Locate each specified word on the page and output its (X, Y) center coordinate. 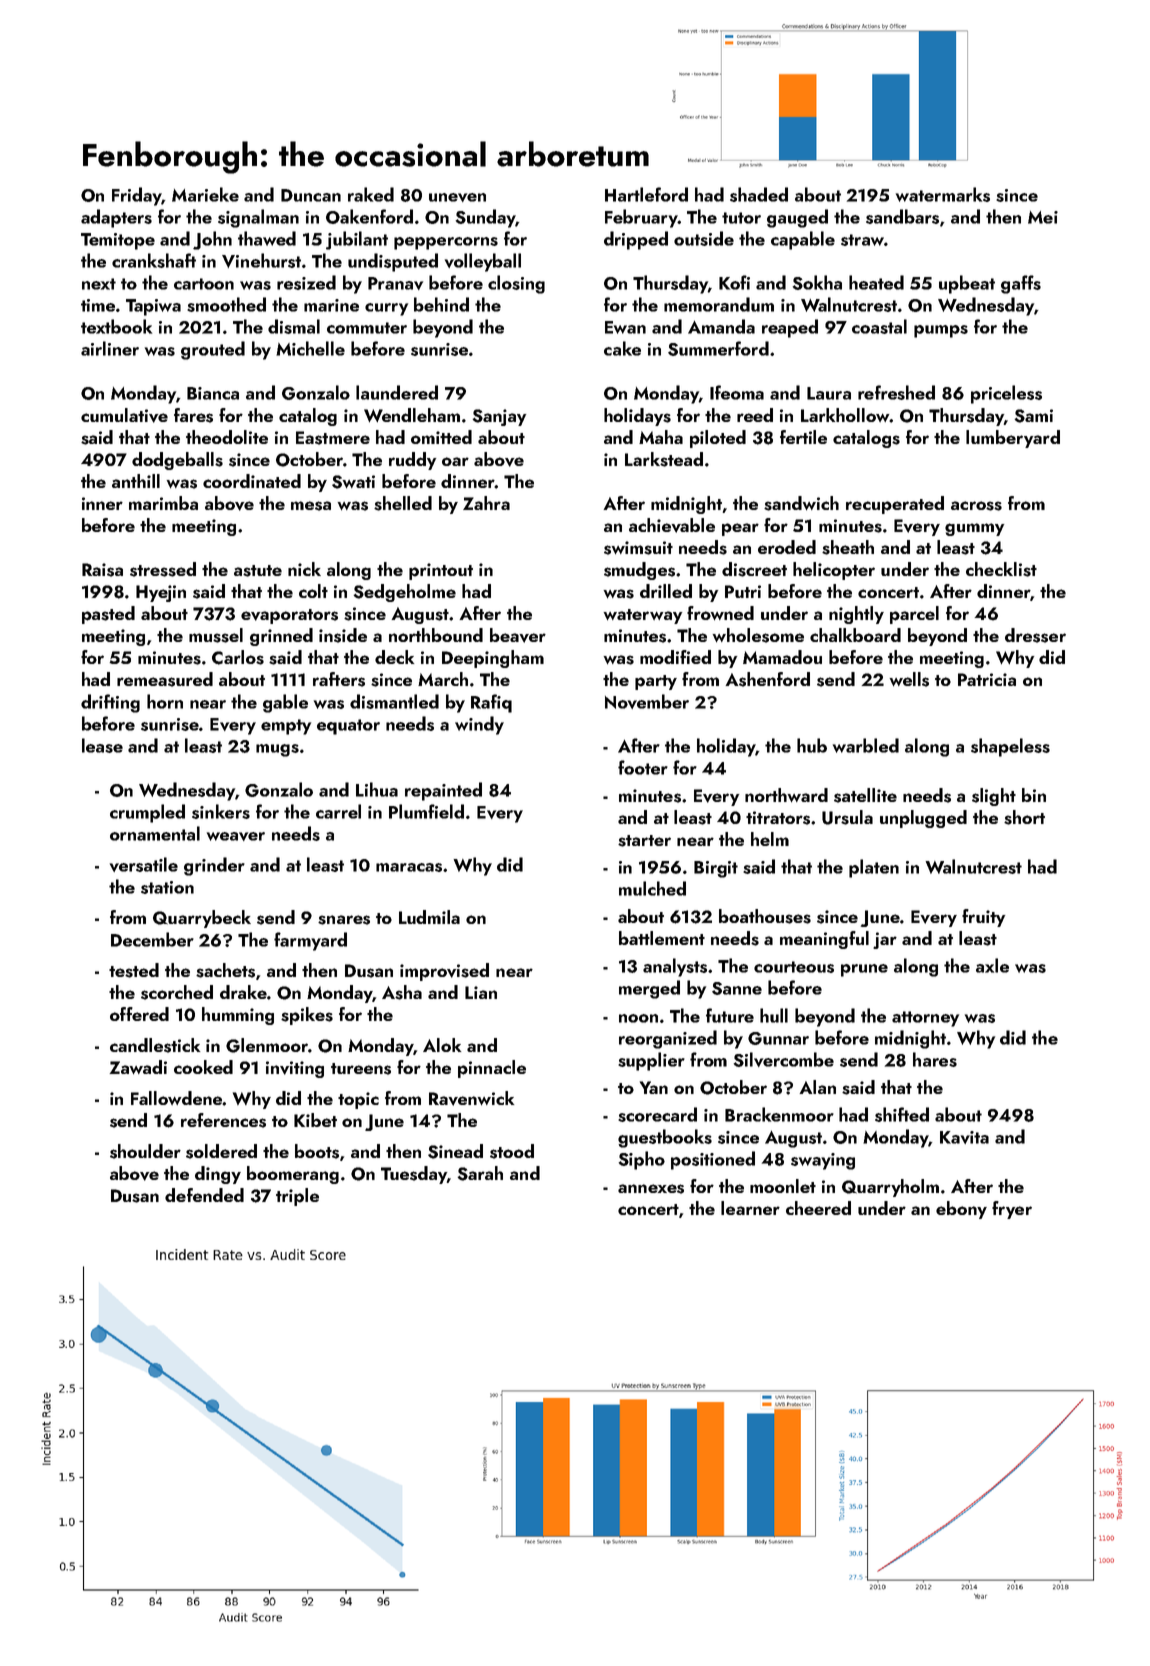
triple (297, 1197)
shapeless (1010, 747)
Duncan (311, 195)
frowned (720, 613)
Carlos (238, 657)
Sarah (480, 1173)
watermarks (943, 194)
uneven (457, 197)
